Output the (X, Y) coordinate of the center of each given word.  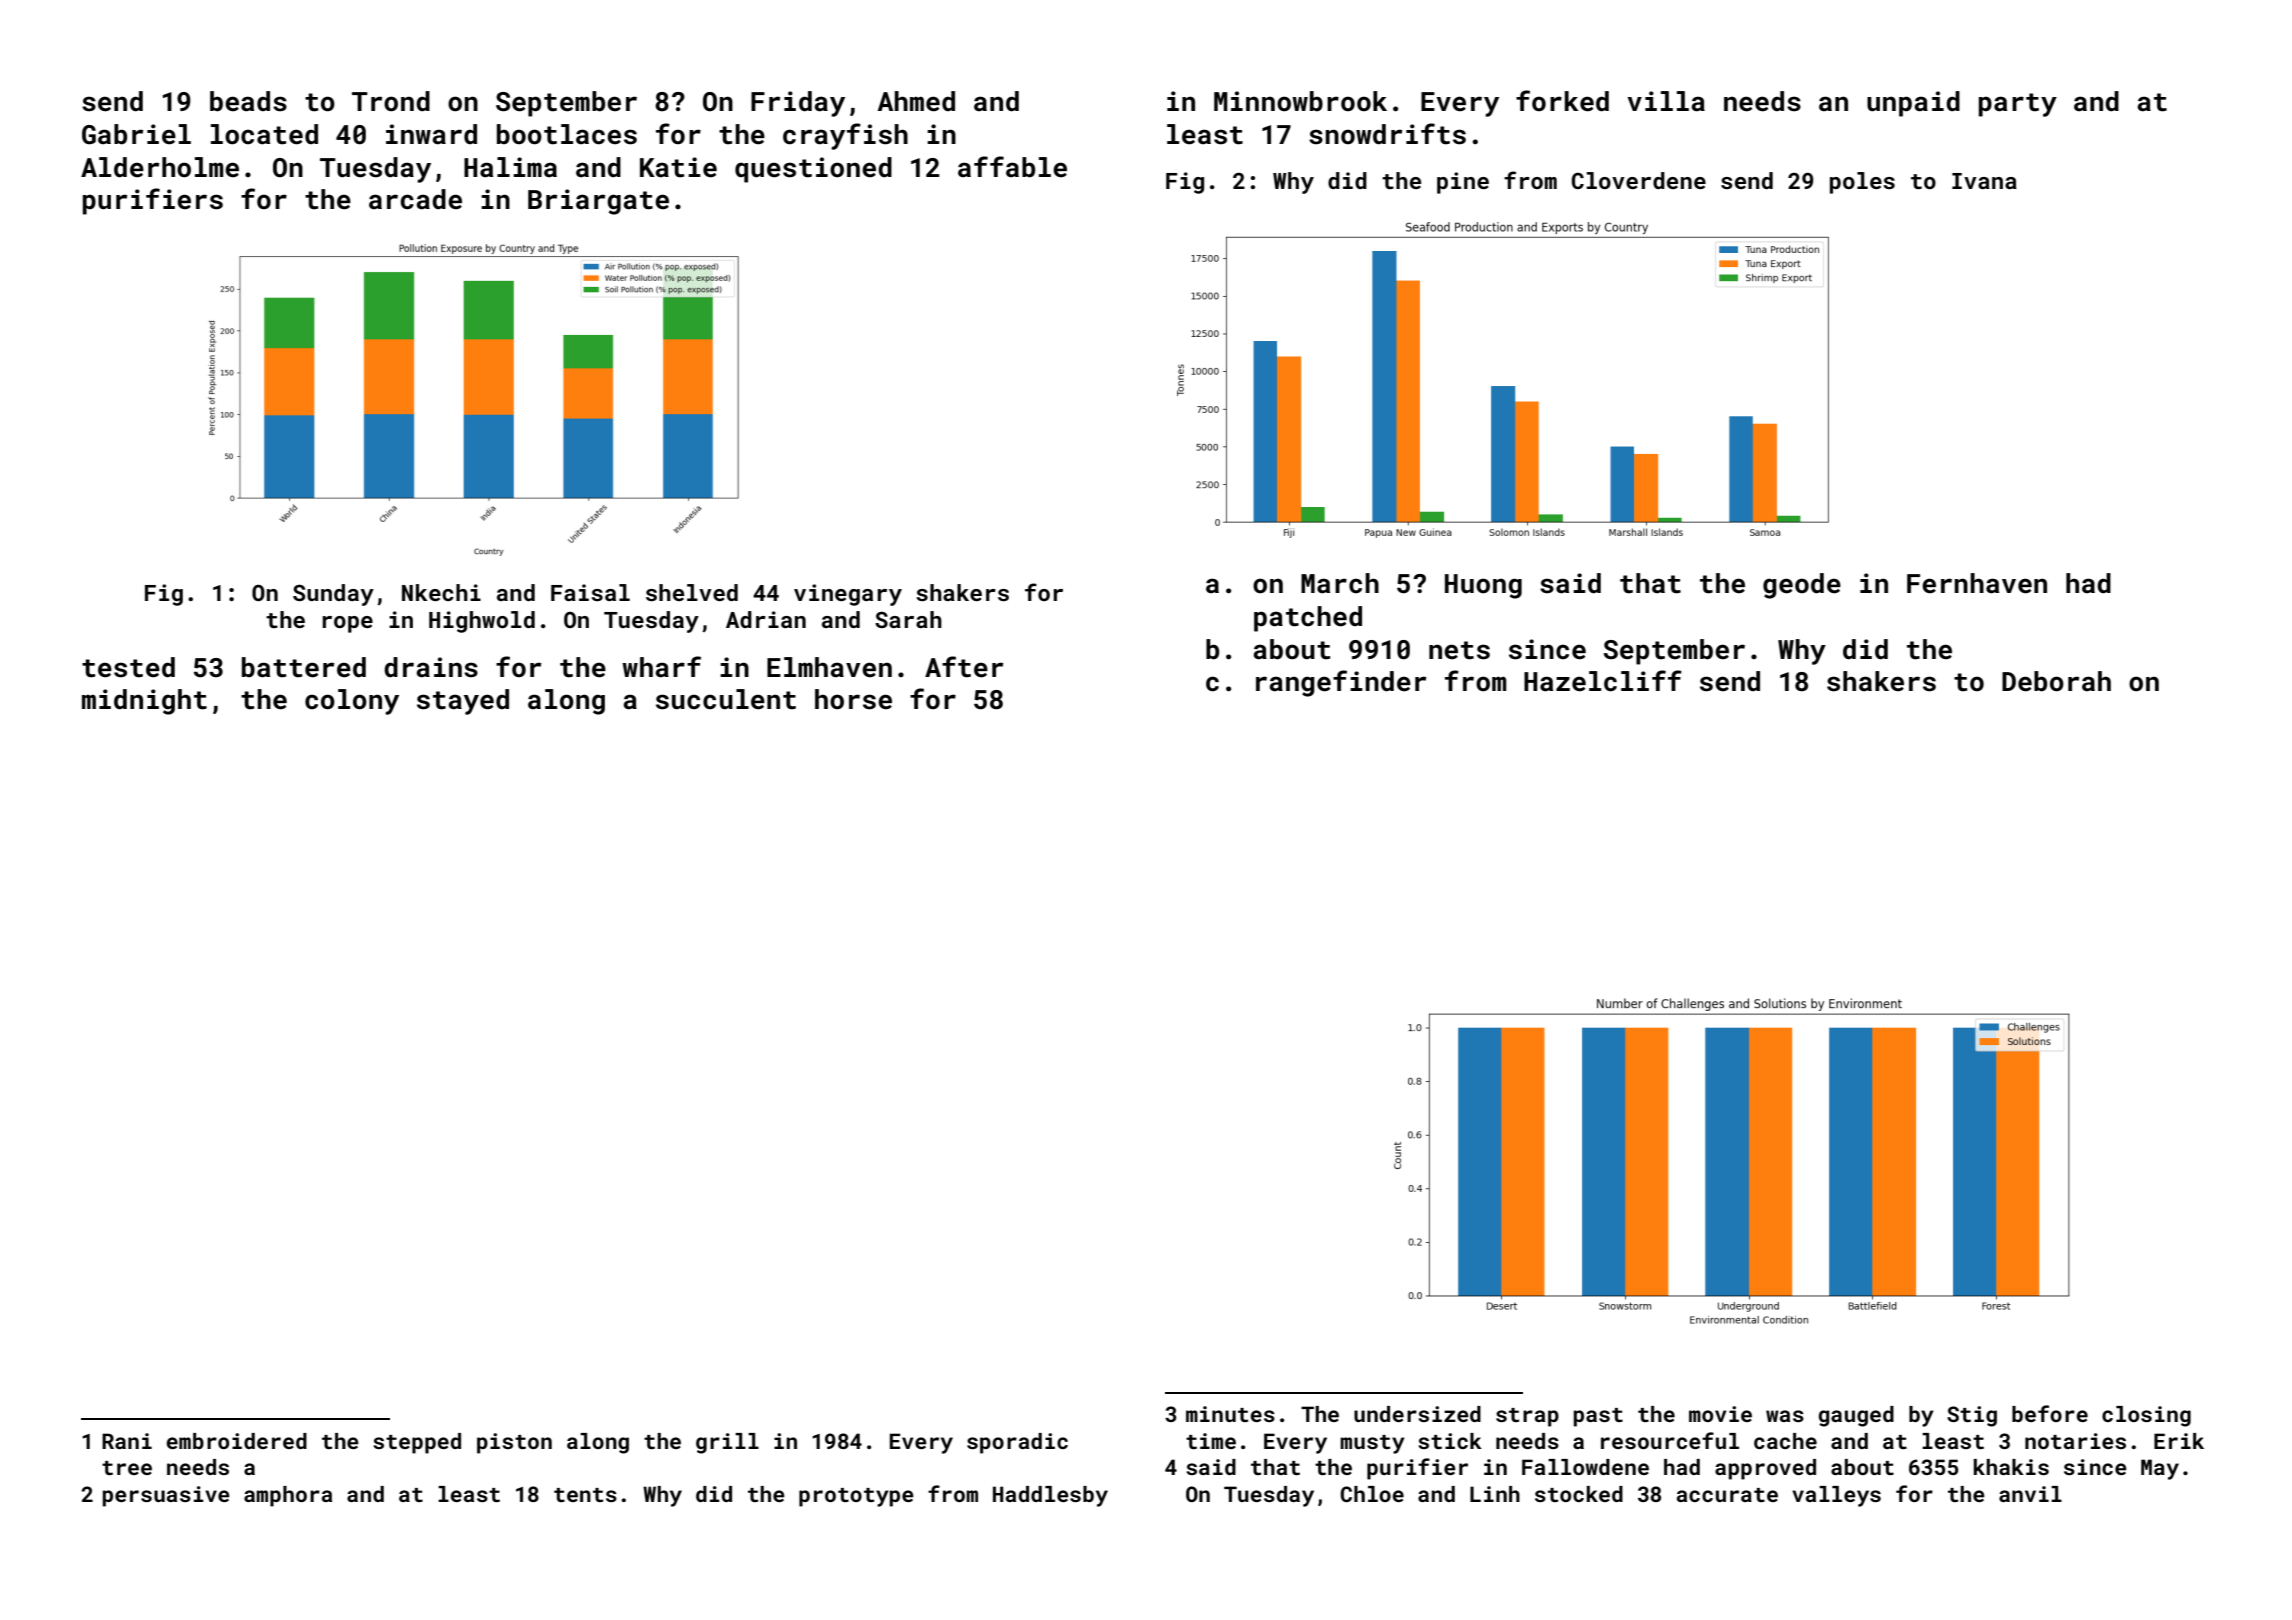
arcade (415, 199)
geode (1802, 586)
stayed (463, 702)
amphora (288, 1496)
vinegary (848, 595)
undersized (1417, 1414)
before (2050, 1413)
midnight (144, 702)
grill (727, 1443)
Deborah (2056, 681)
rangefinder (1341, 683)
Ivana (1984, 181)
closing (2146, 1416)
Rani (127, 1441)
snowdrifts (1387, 134)
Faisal (590, 592)
